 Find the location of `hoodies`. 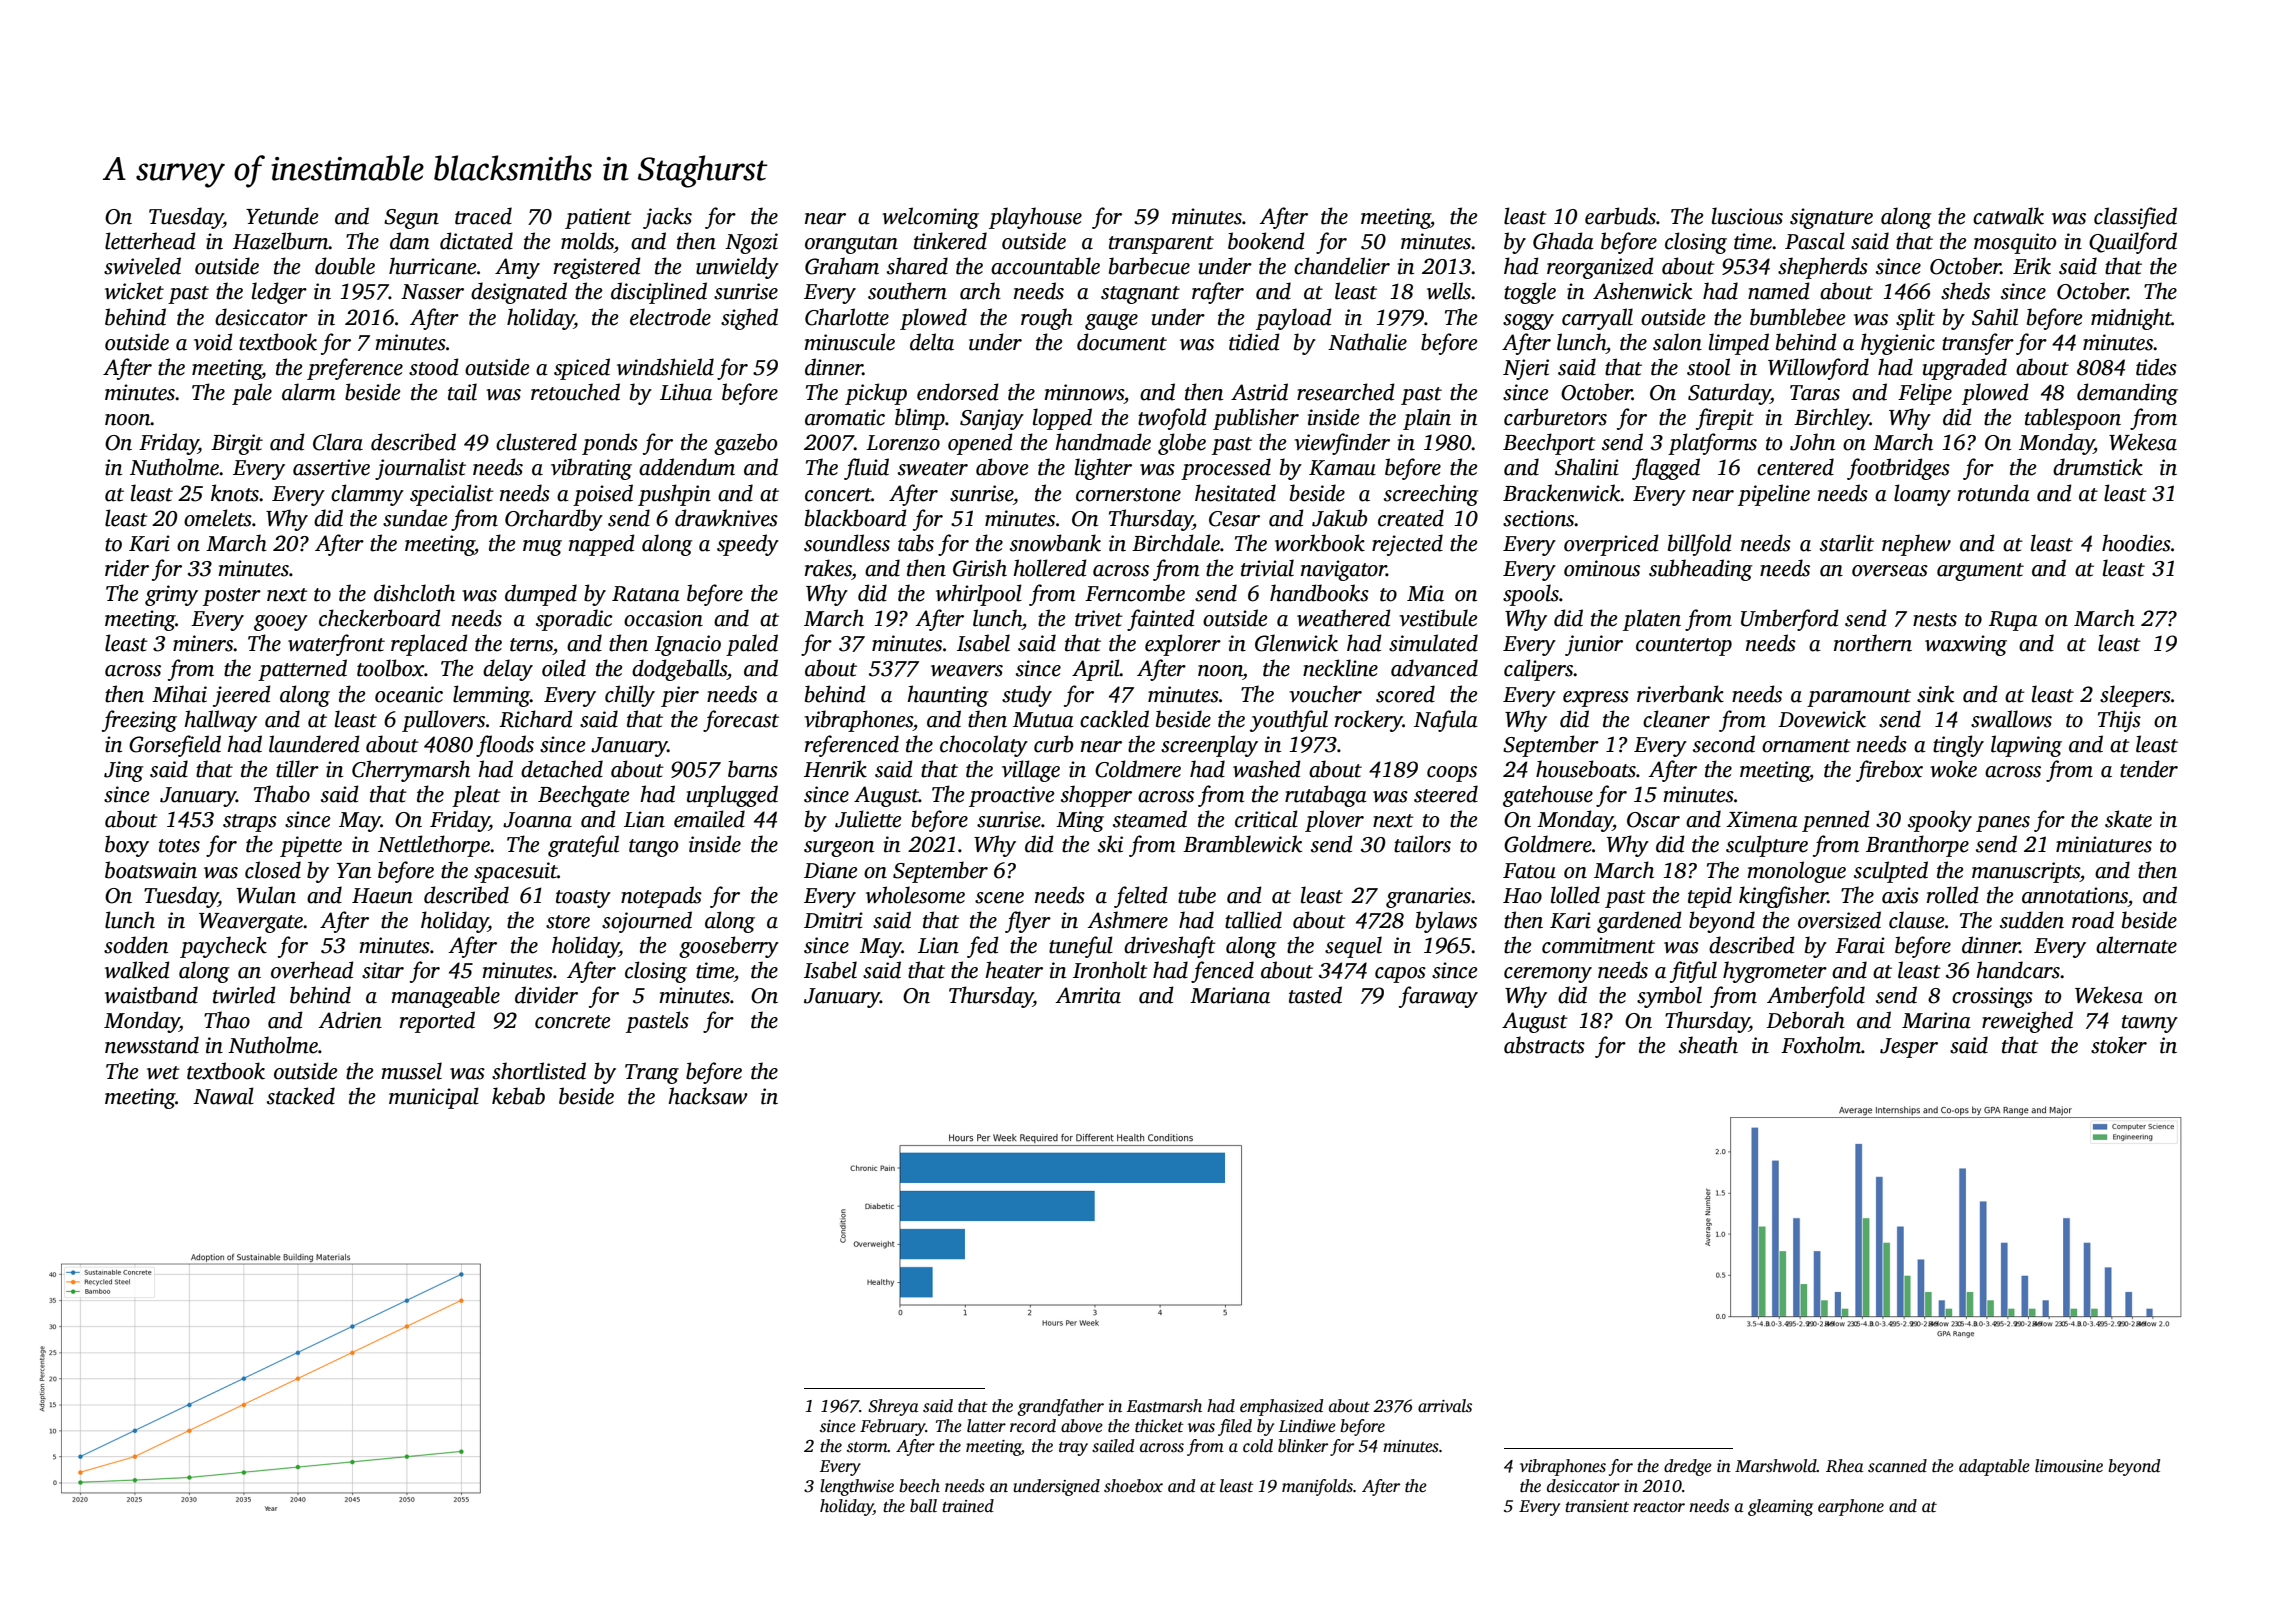

hoodies is located at coordinates (2136, 543).
